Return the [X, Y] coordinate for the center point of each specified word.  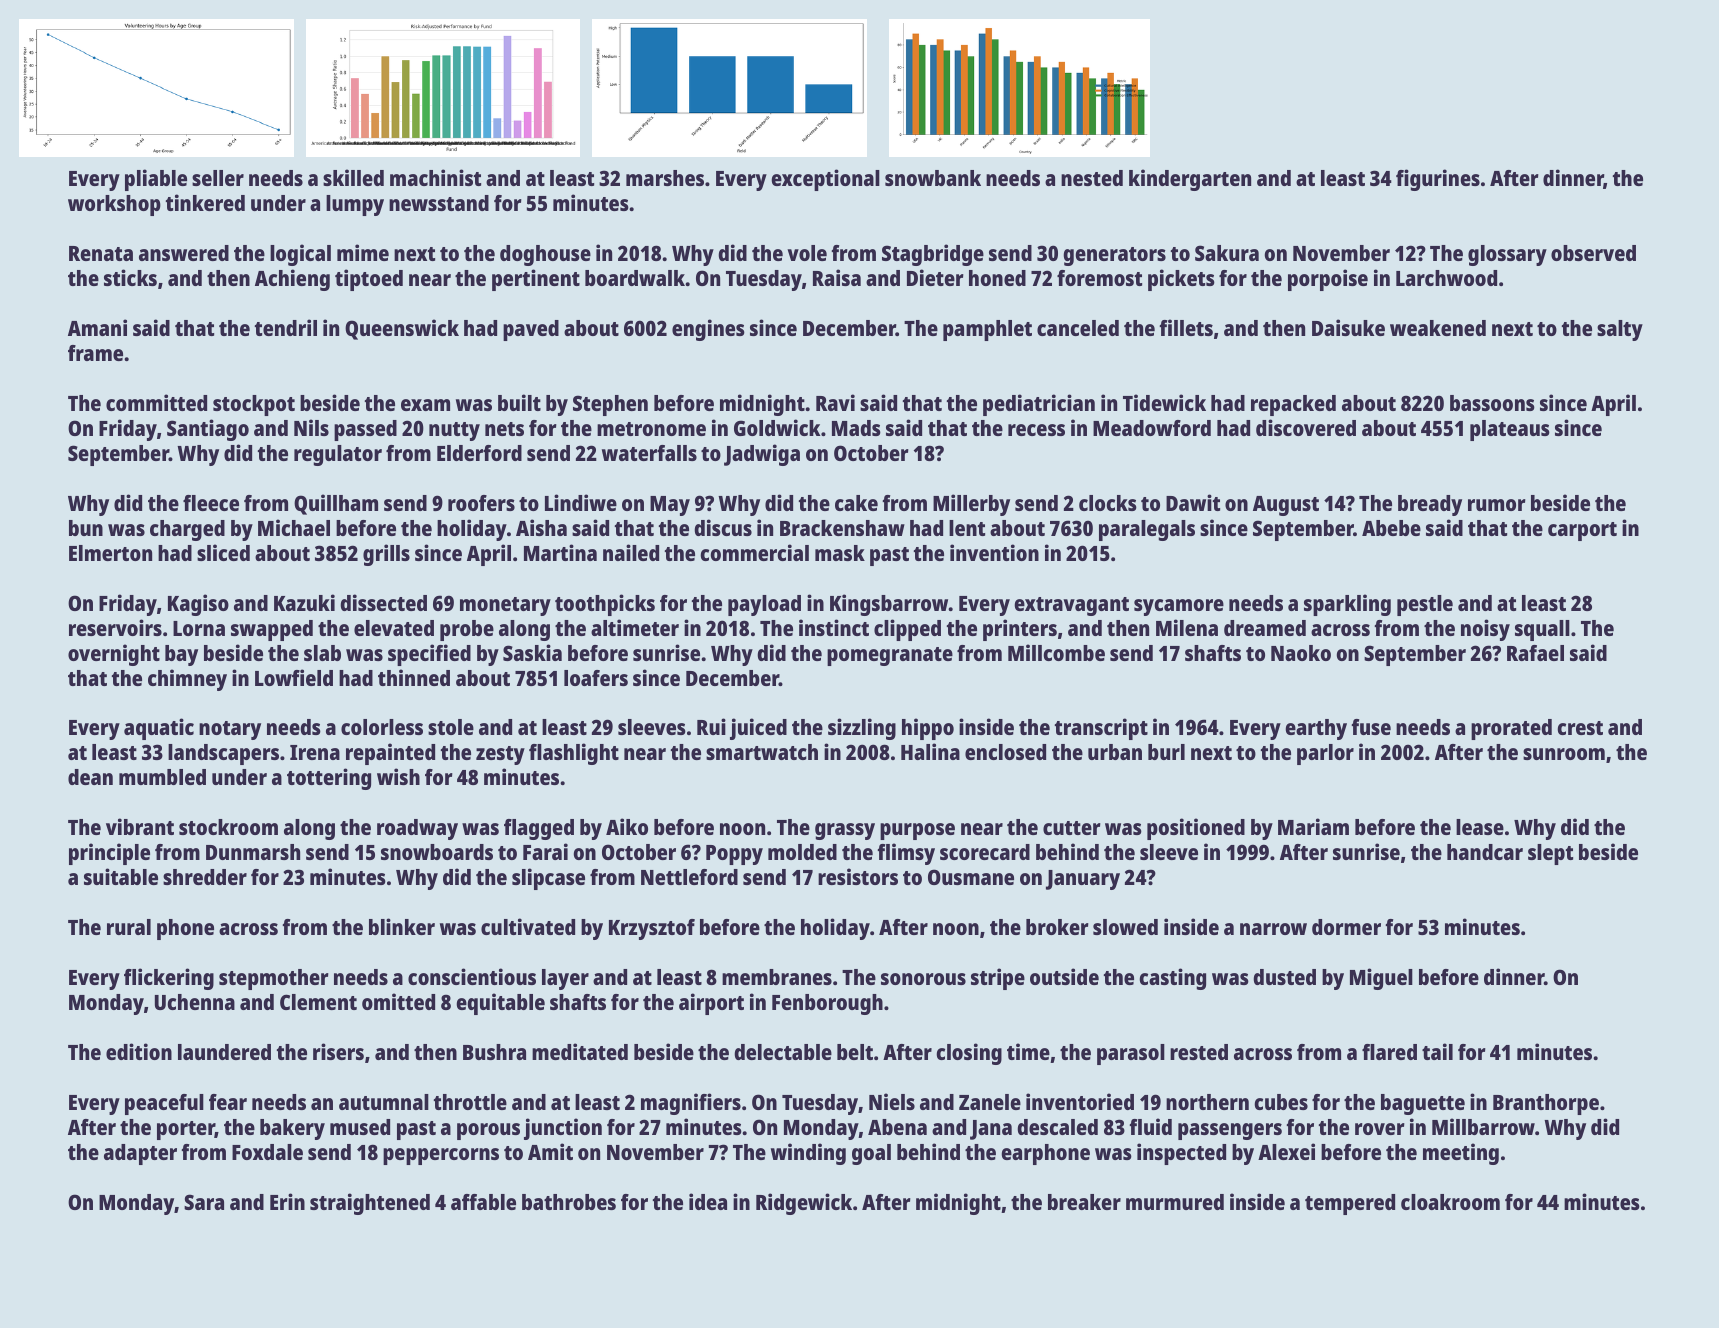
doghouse [545, 255]
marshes [665, 178]
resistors [858, 876]
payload [764, 605]
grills [386, 555]
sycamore [1179, 607]
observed [1593, 253]
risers [338, 1051]
